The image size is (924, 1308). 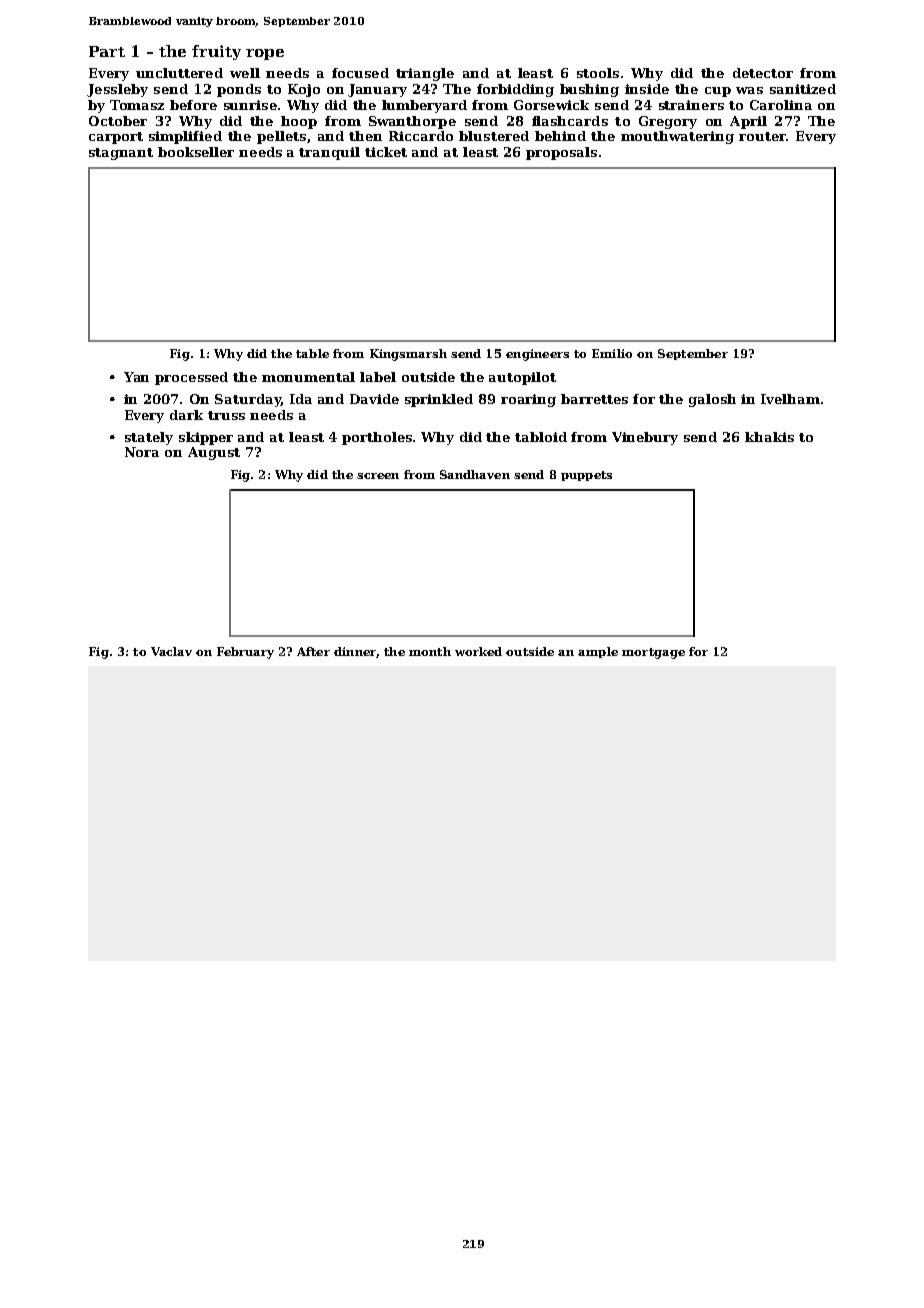 What do you see at coordinates (408, 355) in the screenshot?
I see `Kingsmarsh` at bounding box center [408, 355].
